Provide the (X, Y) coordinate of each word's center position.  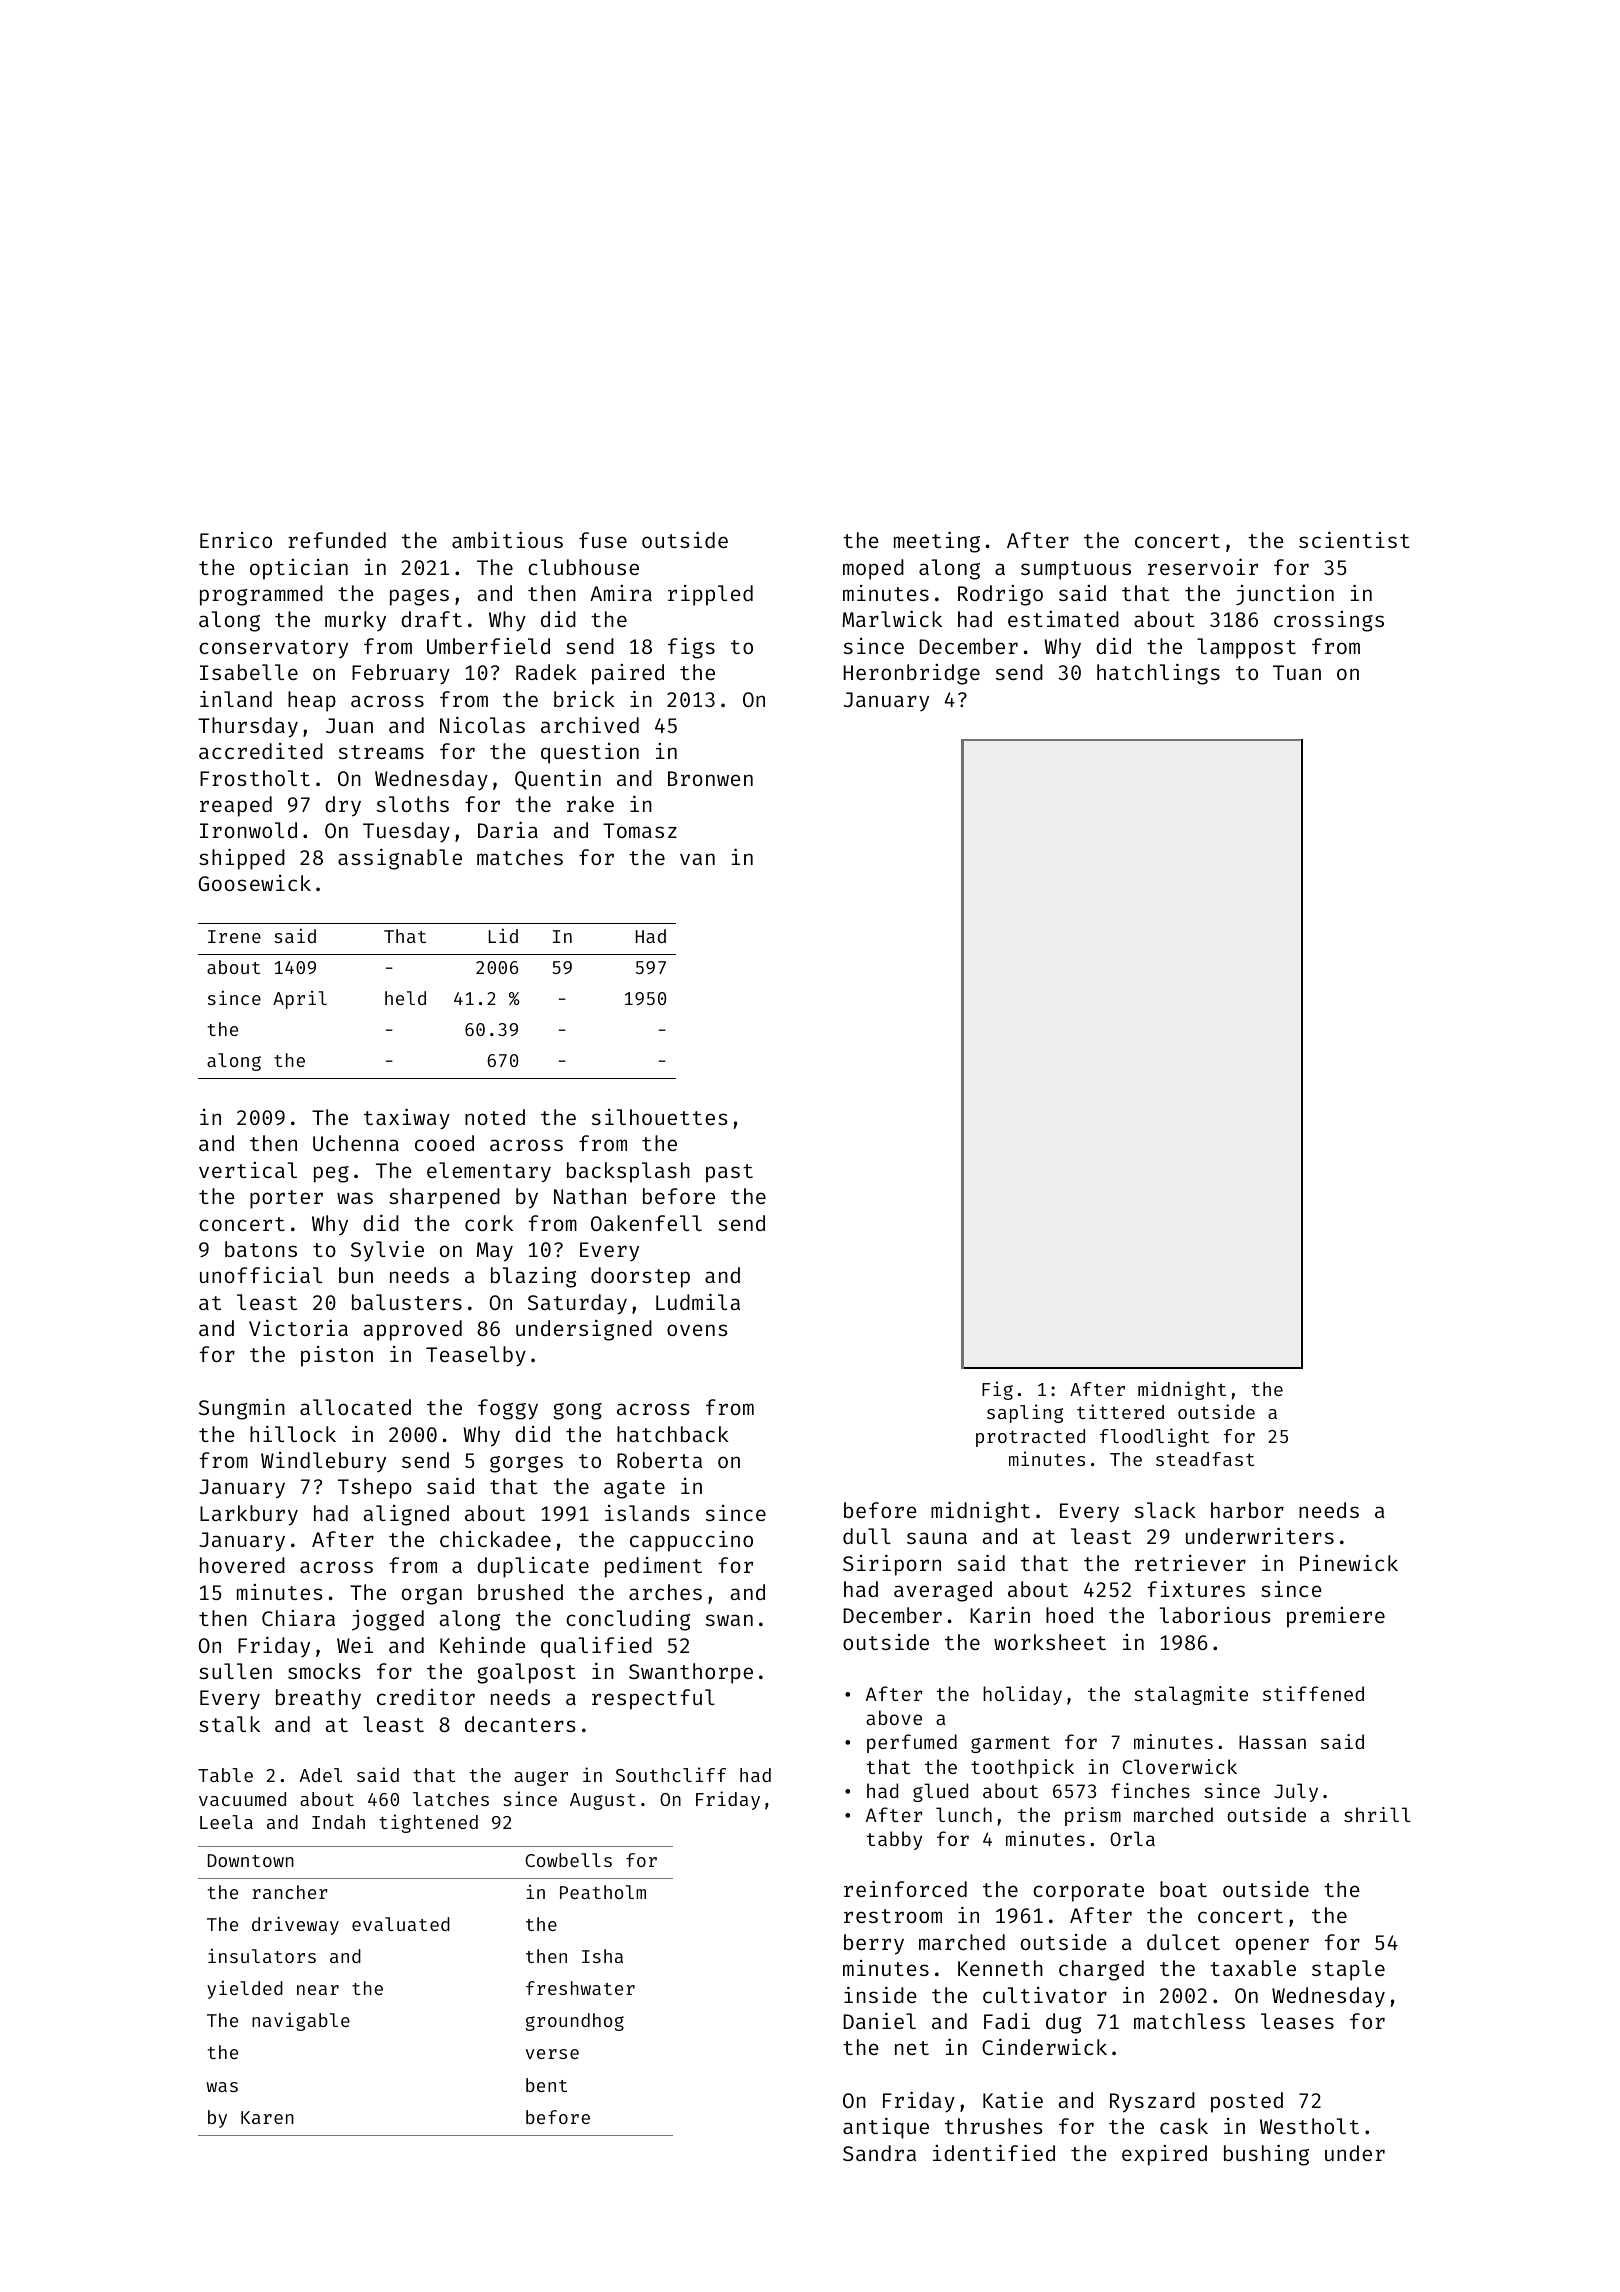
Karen (267, 2117)
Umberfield (488, 646)
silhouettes (659, 1117)
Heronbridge (911, 674)
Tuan (1297, 672)
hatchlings (1158, 674)
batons (261, 1249)
